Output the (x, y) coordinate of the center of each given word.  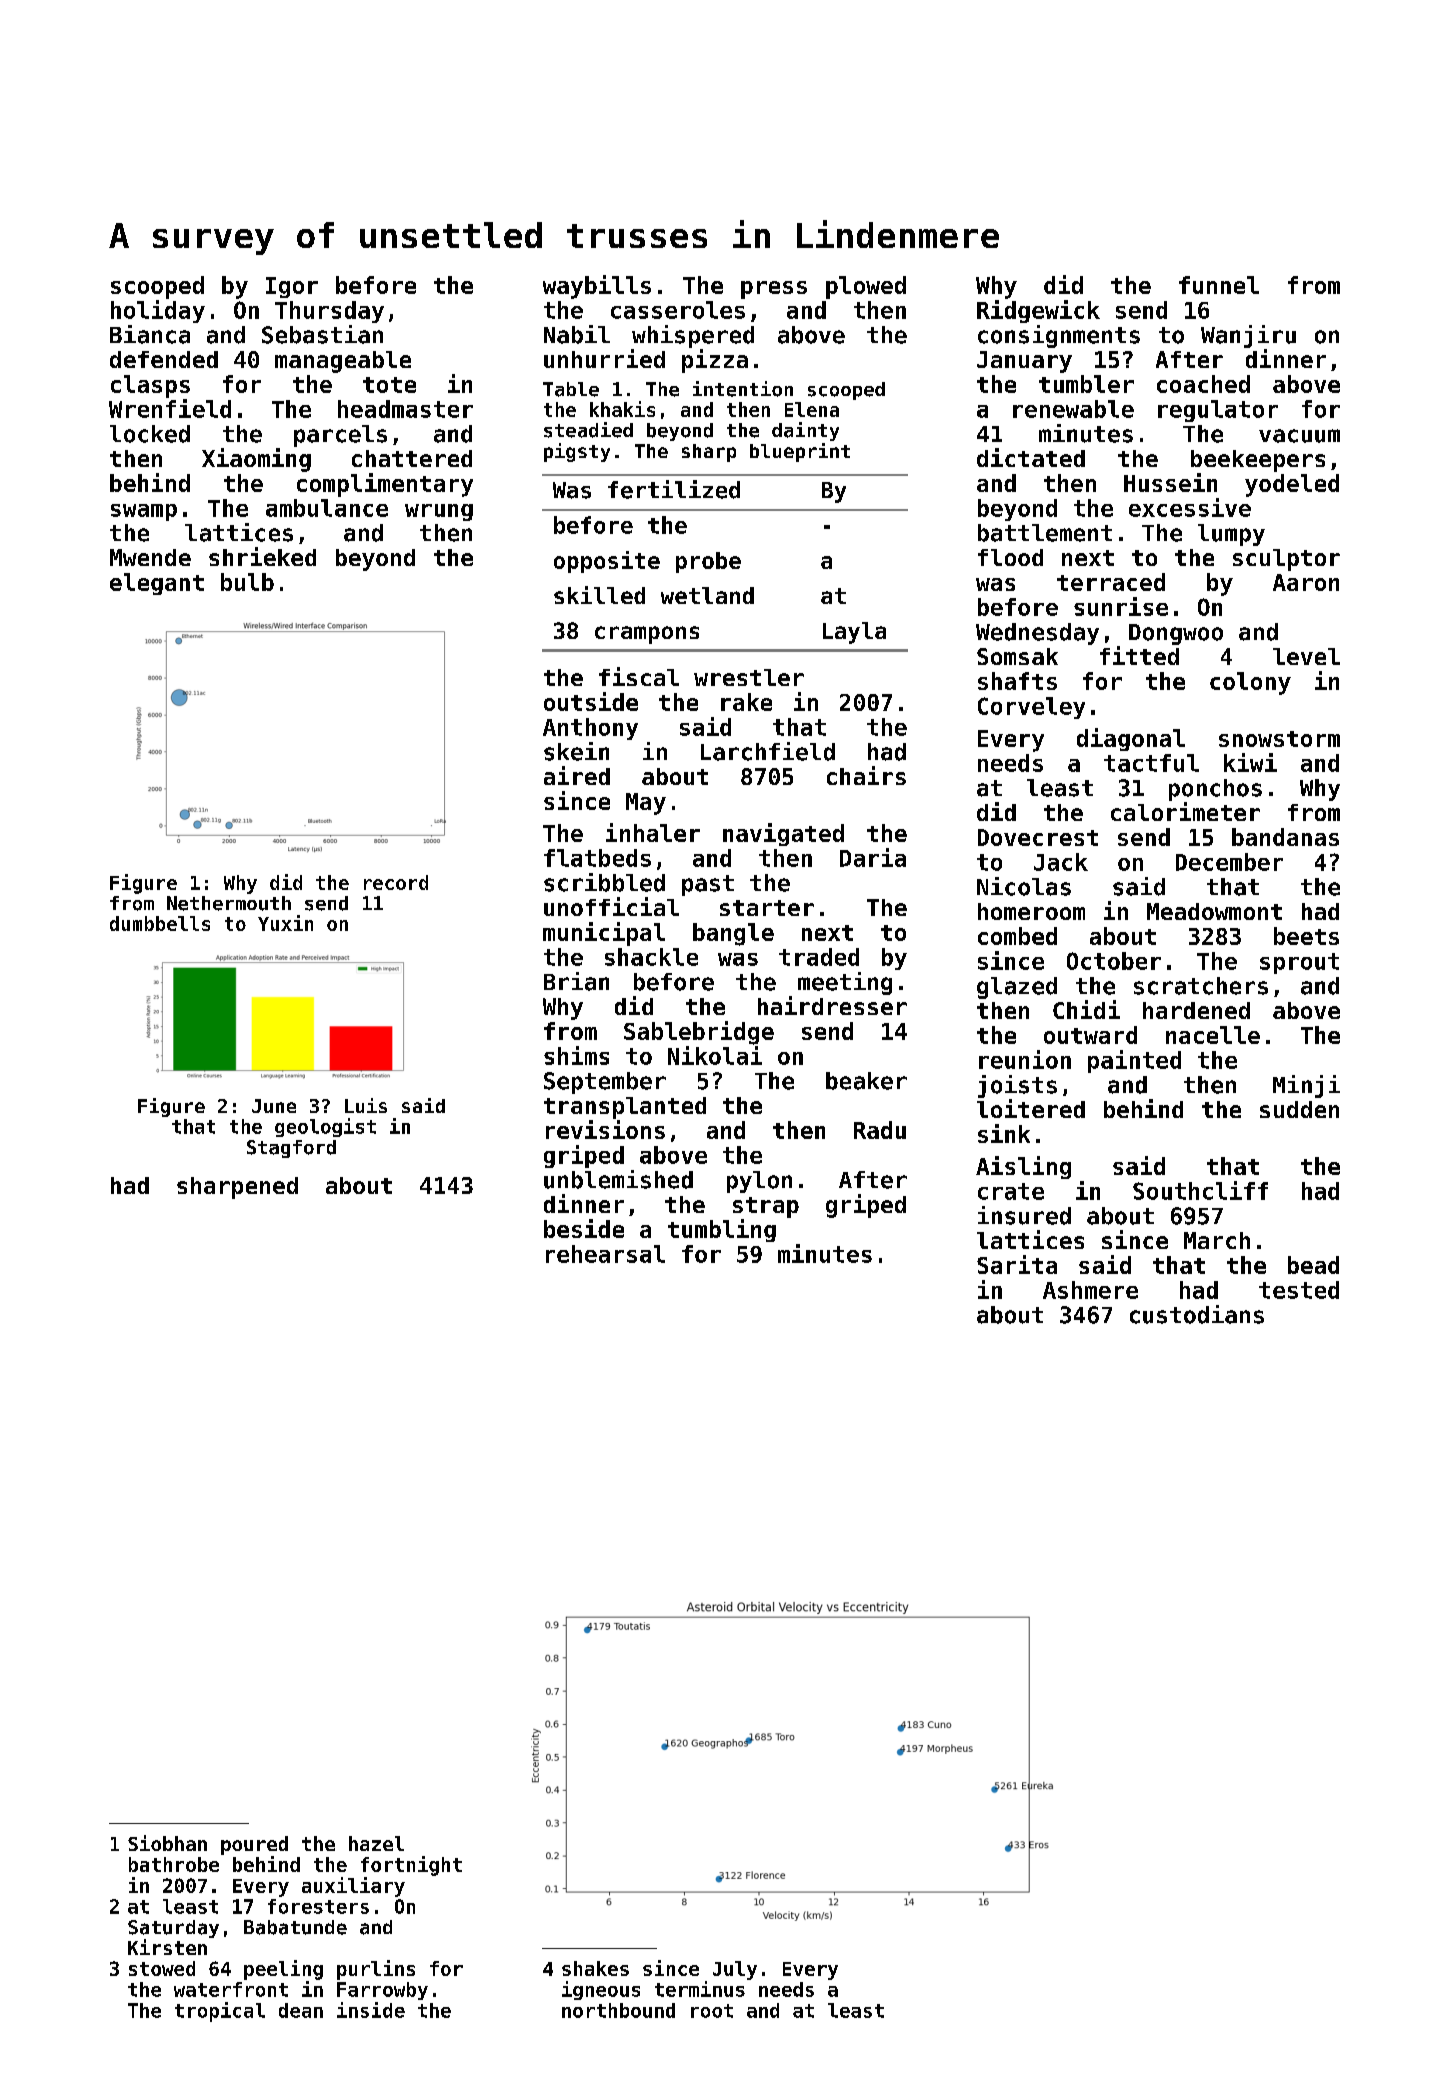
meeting (845, 983)
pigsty (577, 452)
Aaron (1306, 582)
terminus (700, 1989)
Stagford (291, 1149)
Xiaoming (256, 460)
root (712, 2011)
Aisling (1023, 1167)
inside (371, 2010)
